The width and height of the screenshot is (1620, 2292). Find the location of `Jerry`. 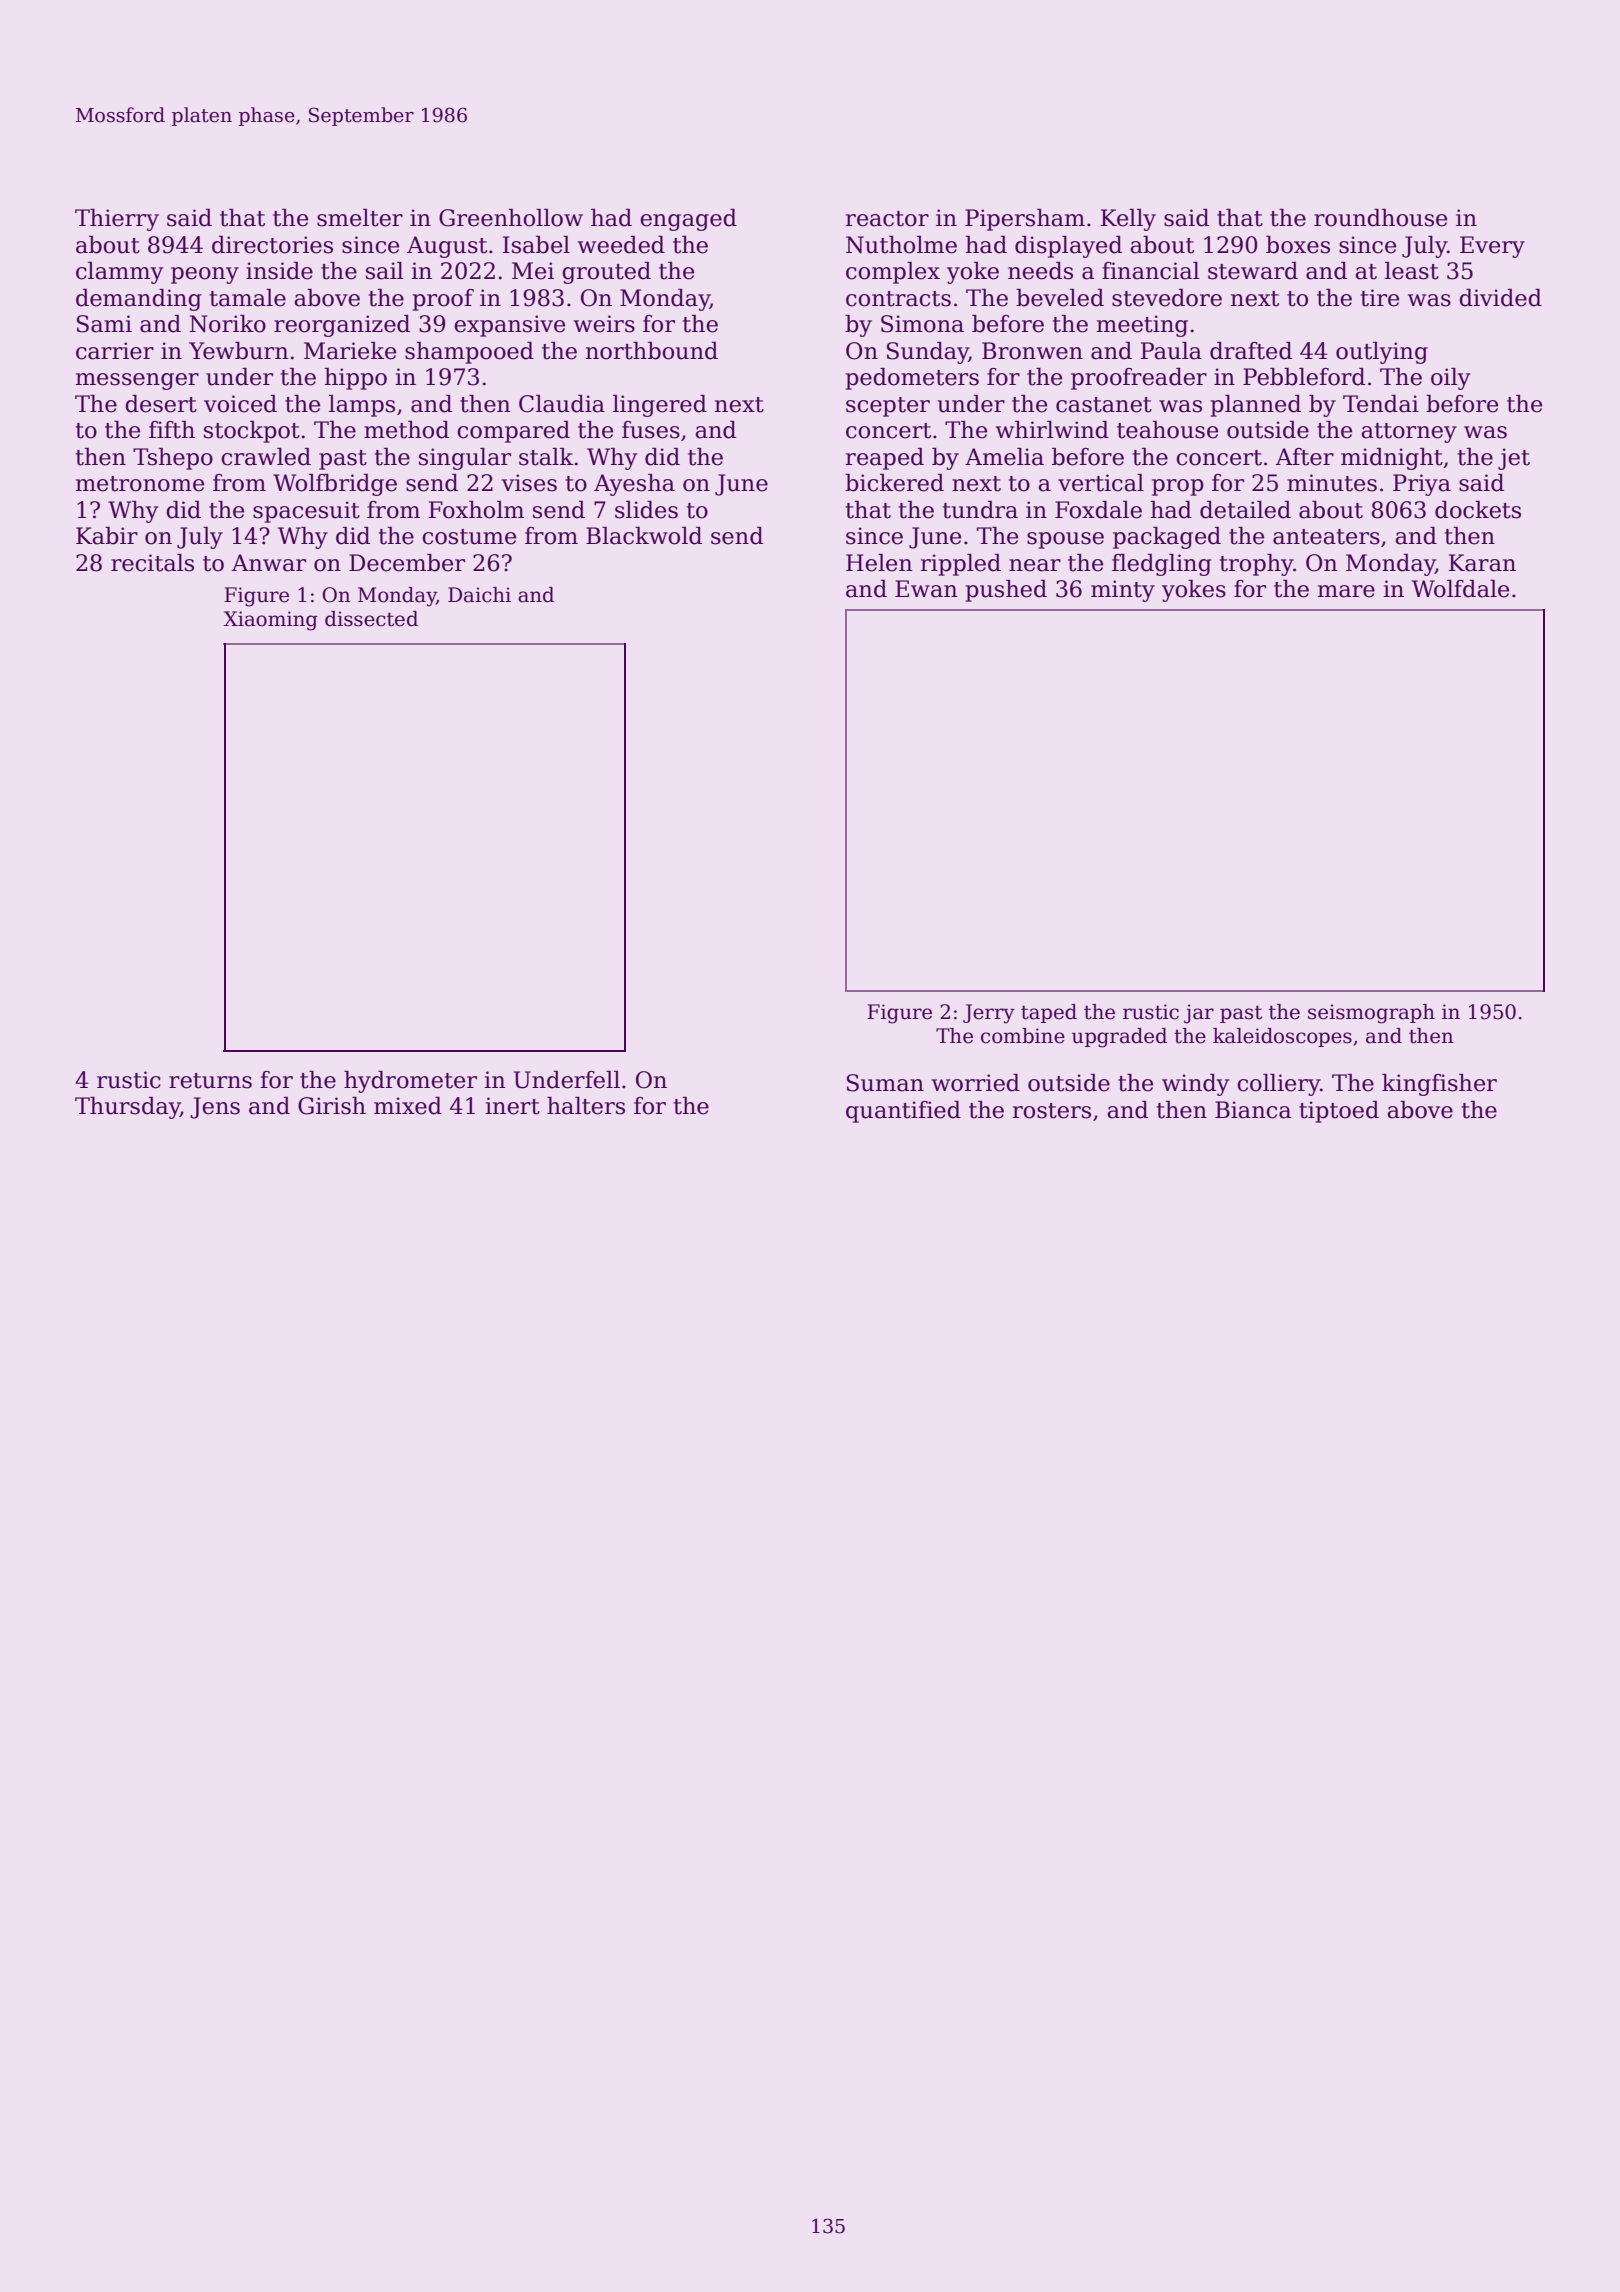

Jerry is located at coordinates (989, 1014).
